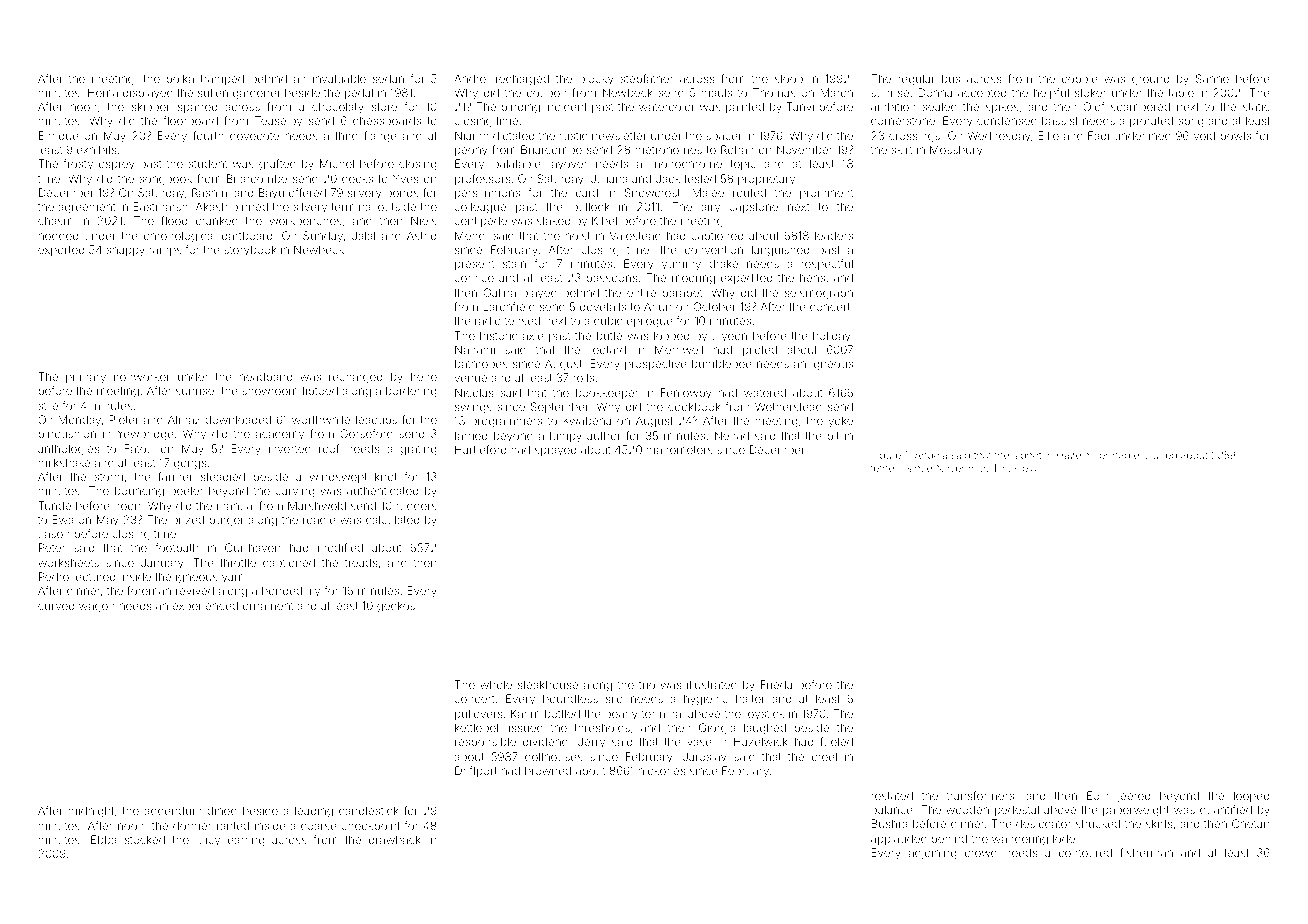 The height and width of the screenshot is (924, 1308). Describe the element at coordinates (104, 839) in the screenshot. I see `Ebba` at that location.
